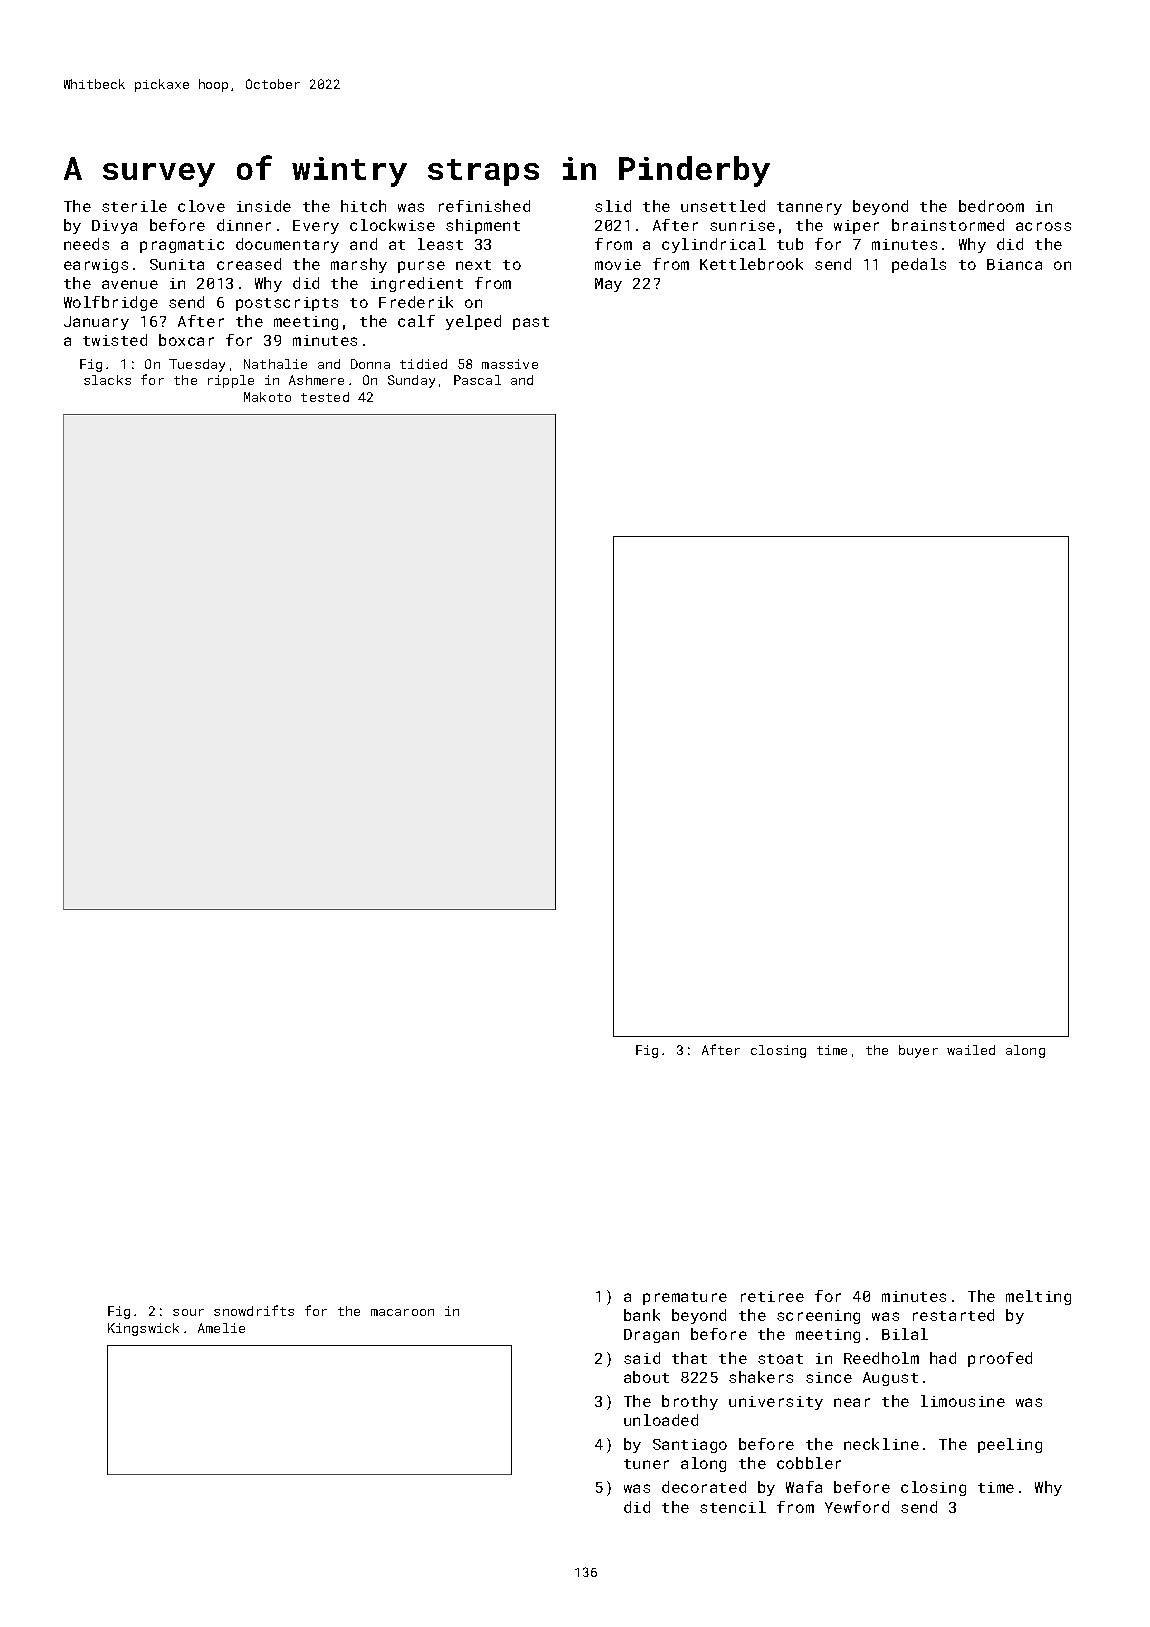  What do you see at coordinates (971, 1050) in the document?
I see `wailed` at bounding box center [971, 1050].
